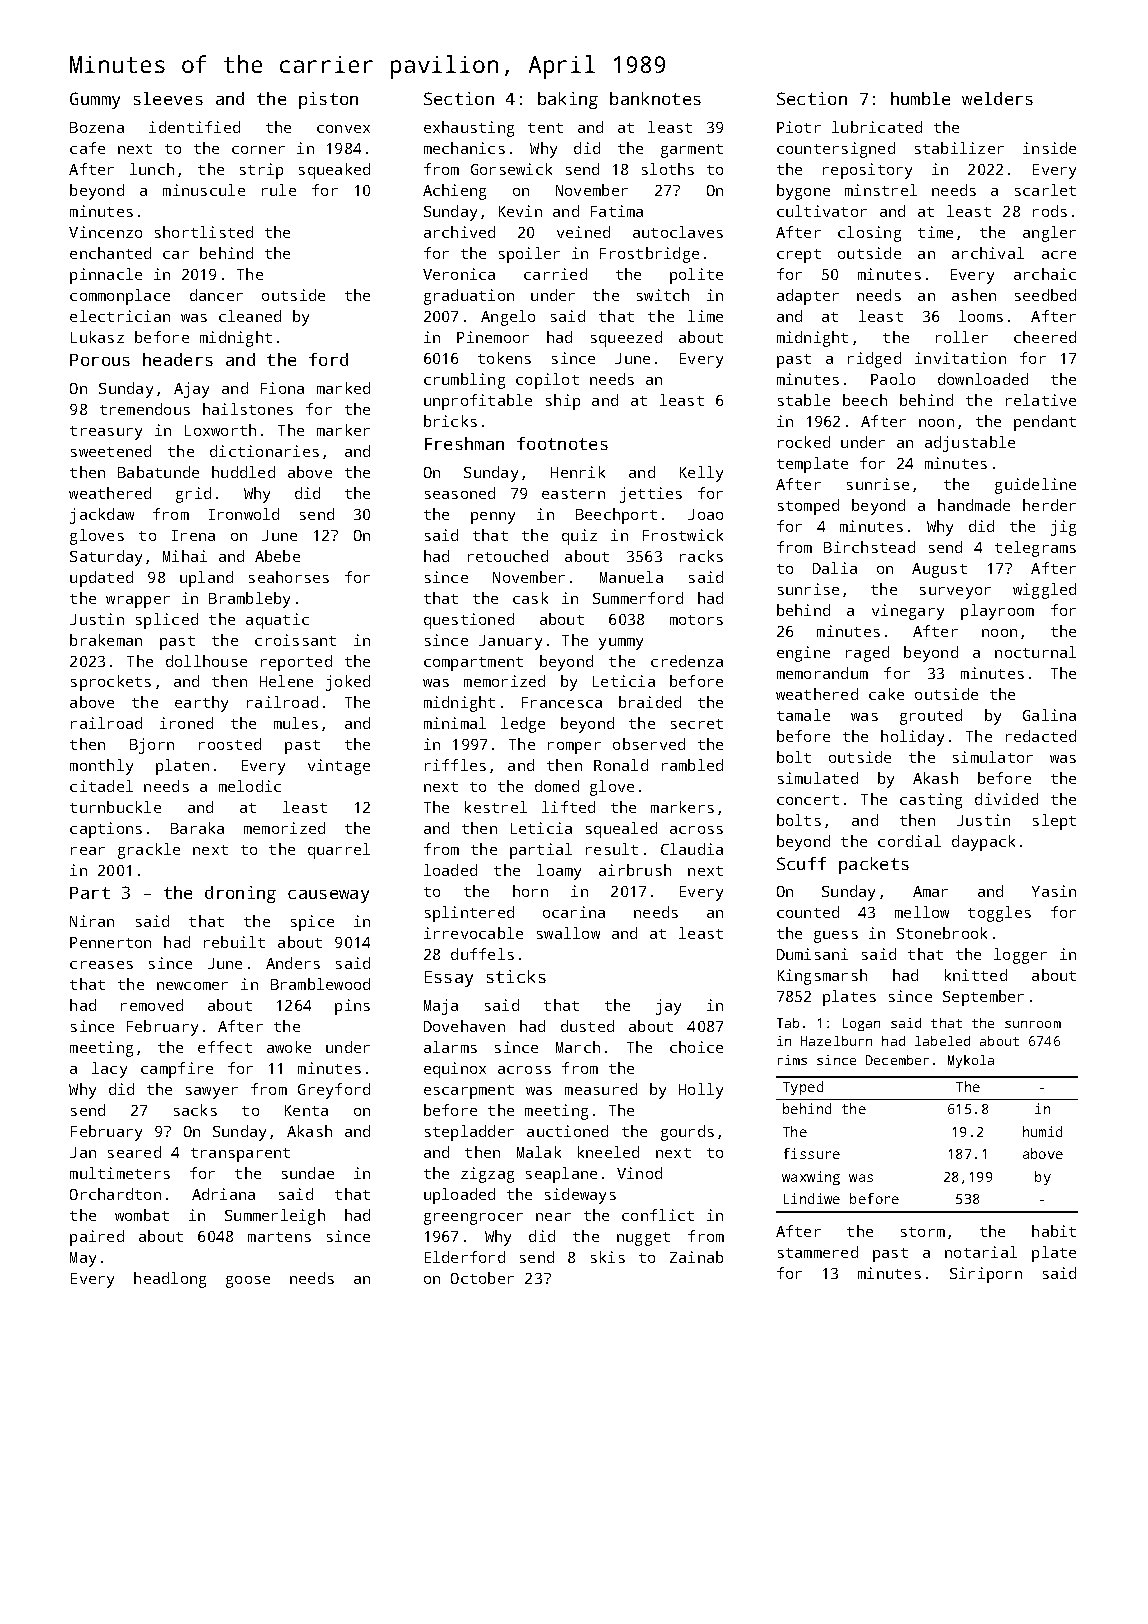  Describe the element at coordinates (460, 493) in the page. I see `seasoned` at that location.
